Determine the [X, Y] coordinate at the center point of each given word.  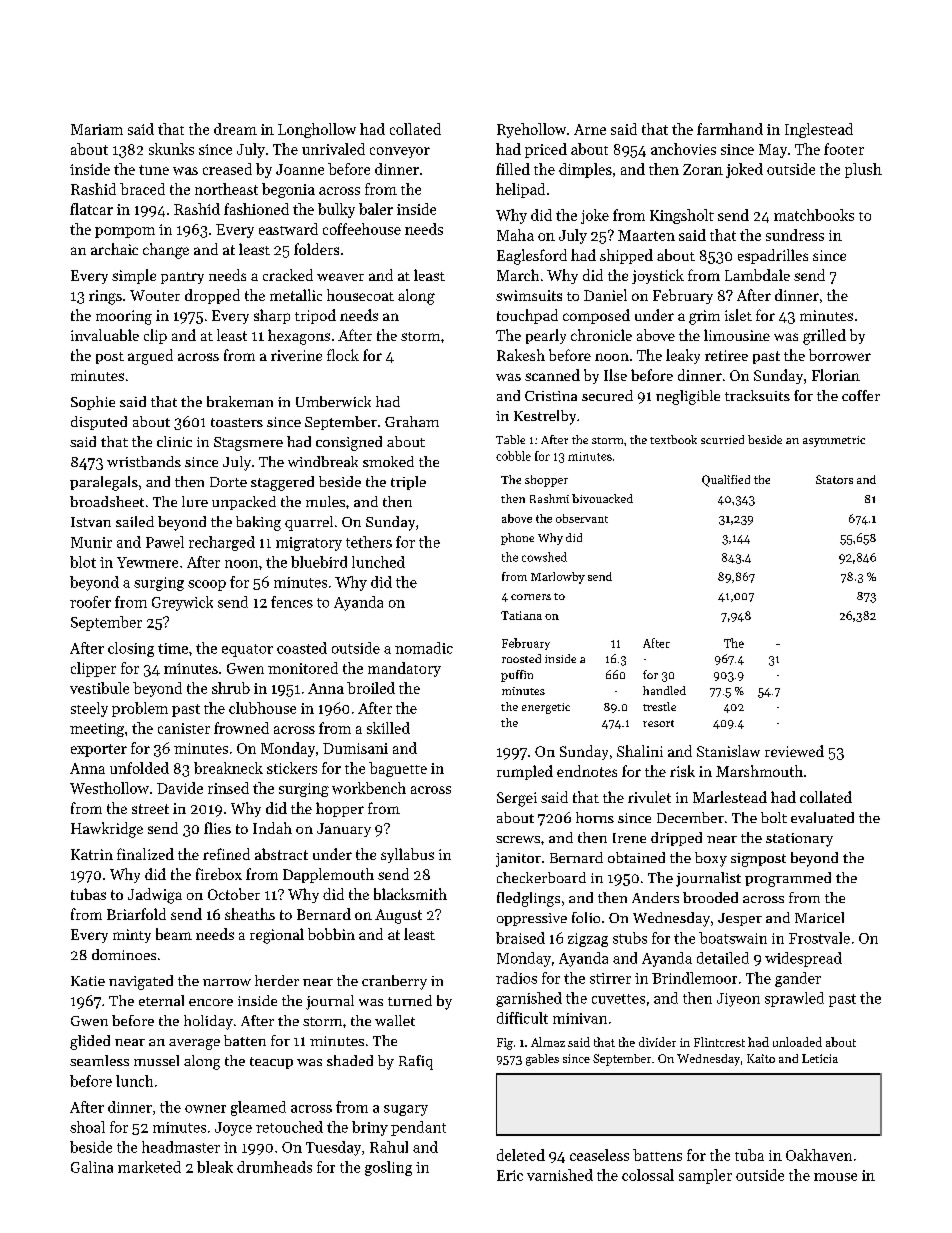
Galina [92, 1167]
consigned [349, 443]
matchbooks [814, 215]
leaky [683, 356]
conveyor [400, 152]
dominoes [124, 954]
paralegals [104, 483]
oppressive [532, 919]
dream [235, 129]
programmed [788, 879]
